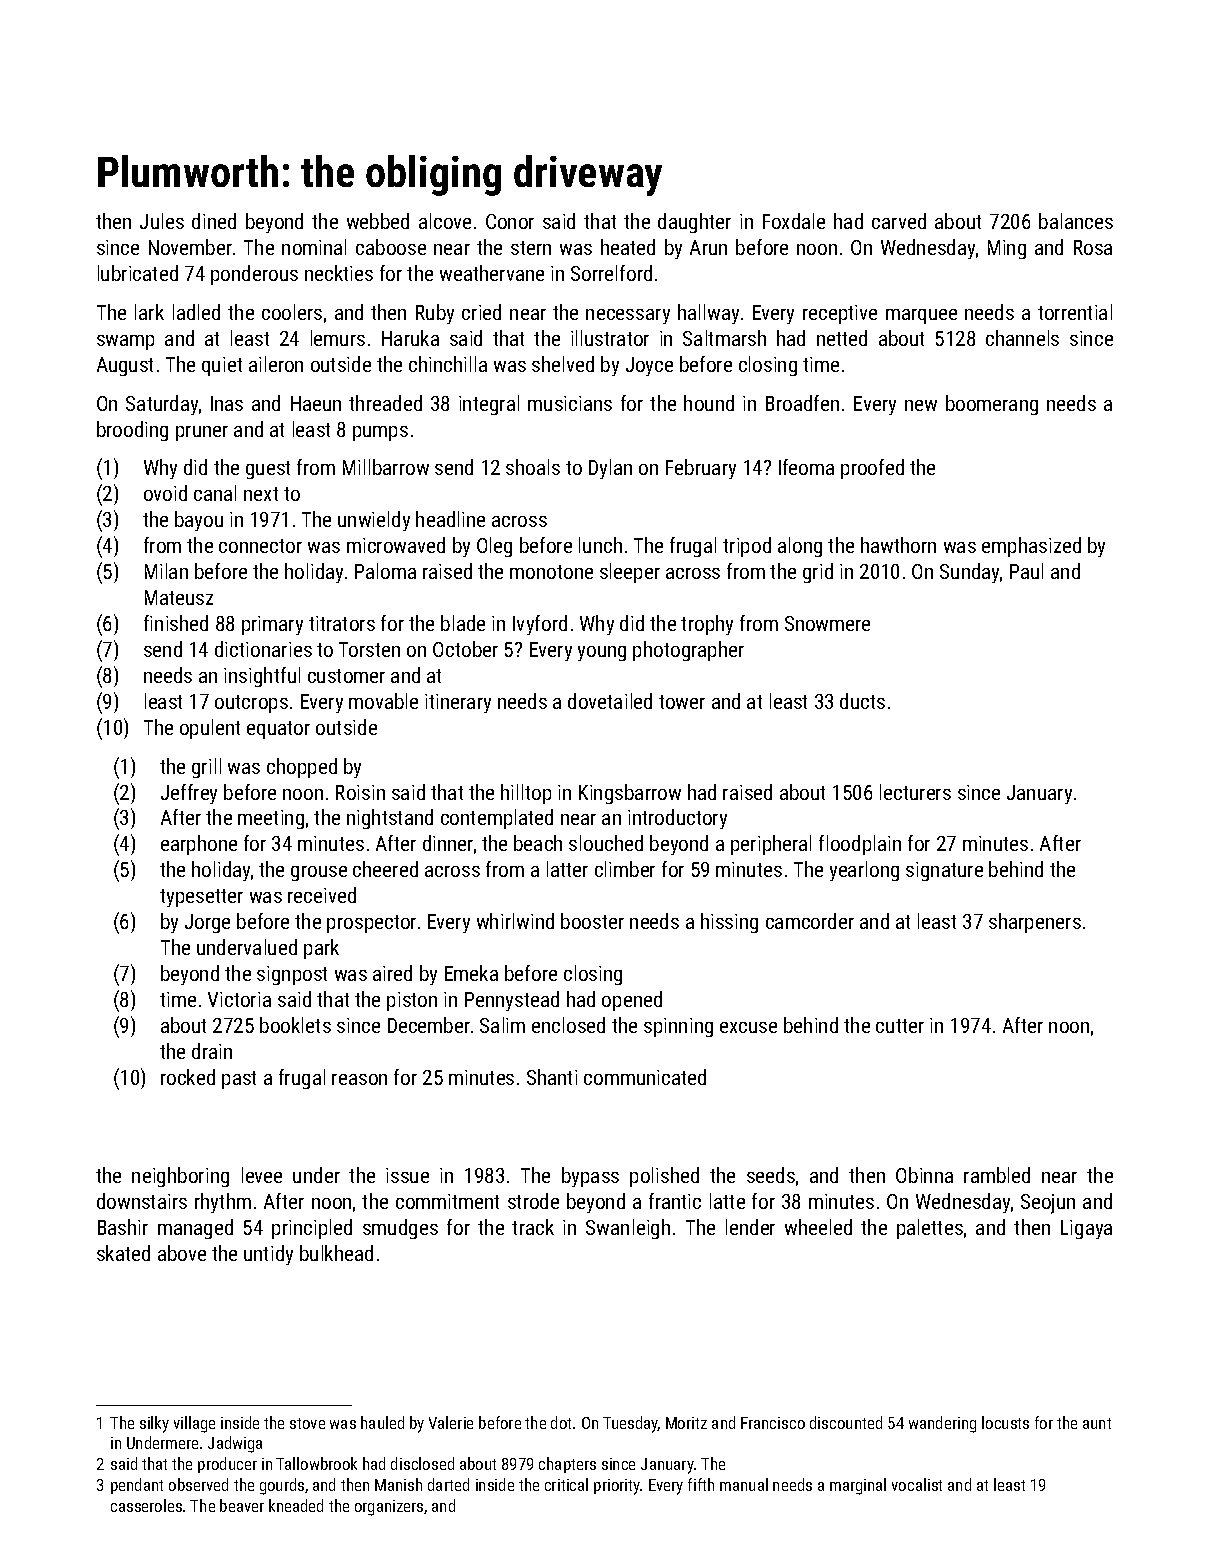 This screenshot has height=1566, width=1210. Describe the element at coordinates (899, 221) in the screenshot. I see `carved` at that location.
